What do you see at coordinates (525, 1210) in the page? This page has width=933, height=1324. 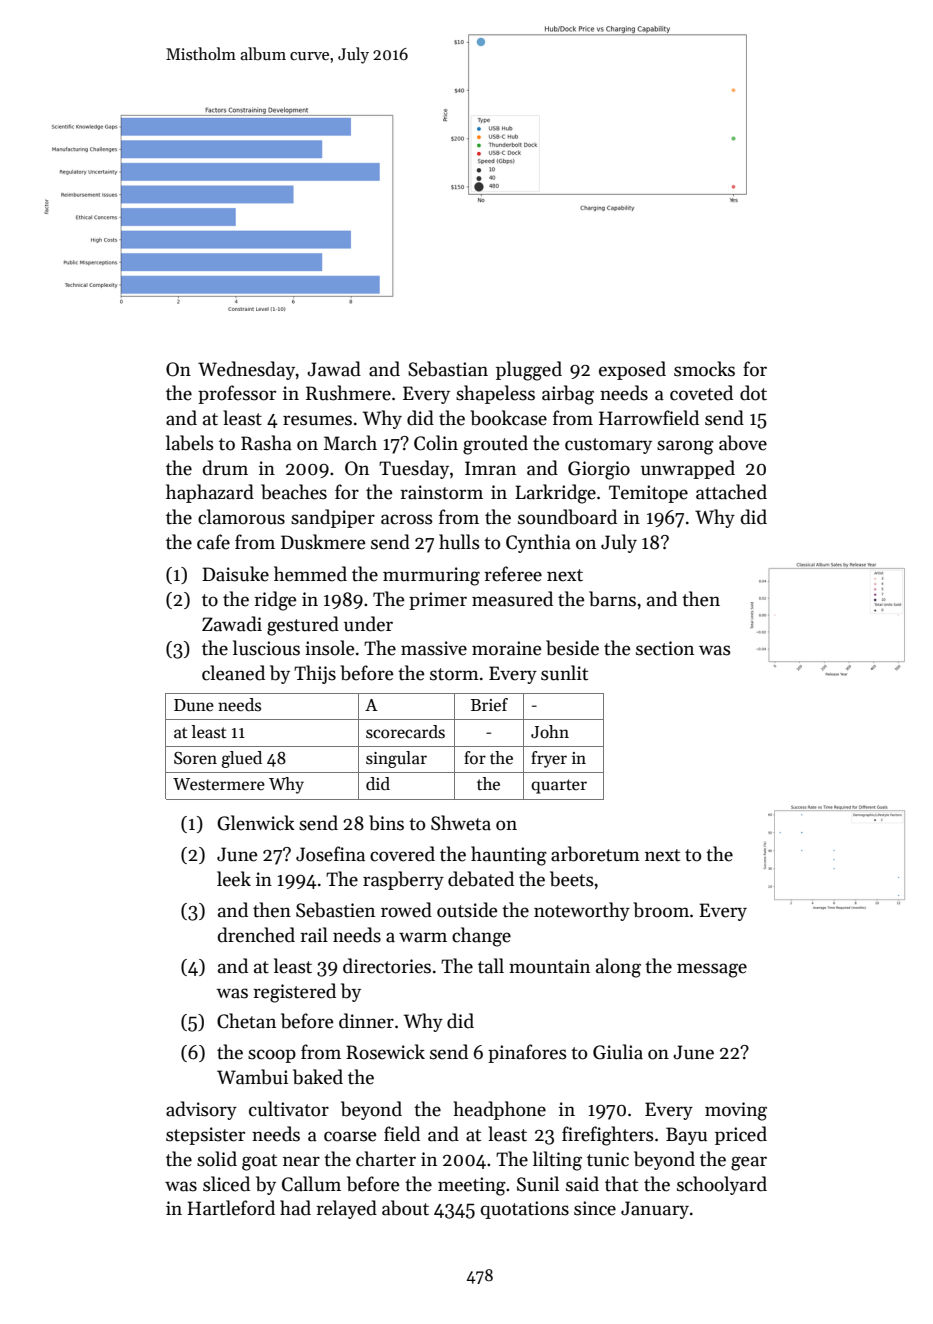 I see `quotations` at bounding box center [525, 1210].
